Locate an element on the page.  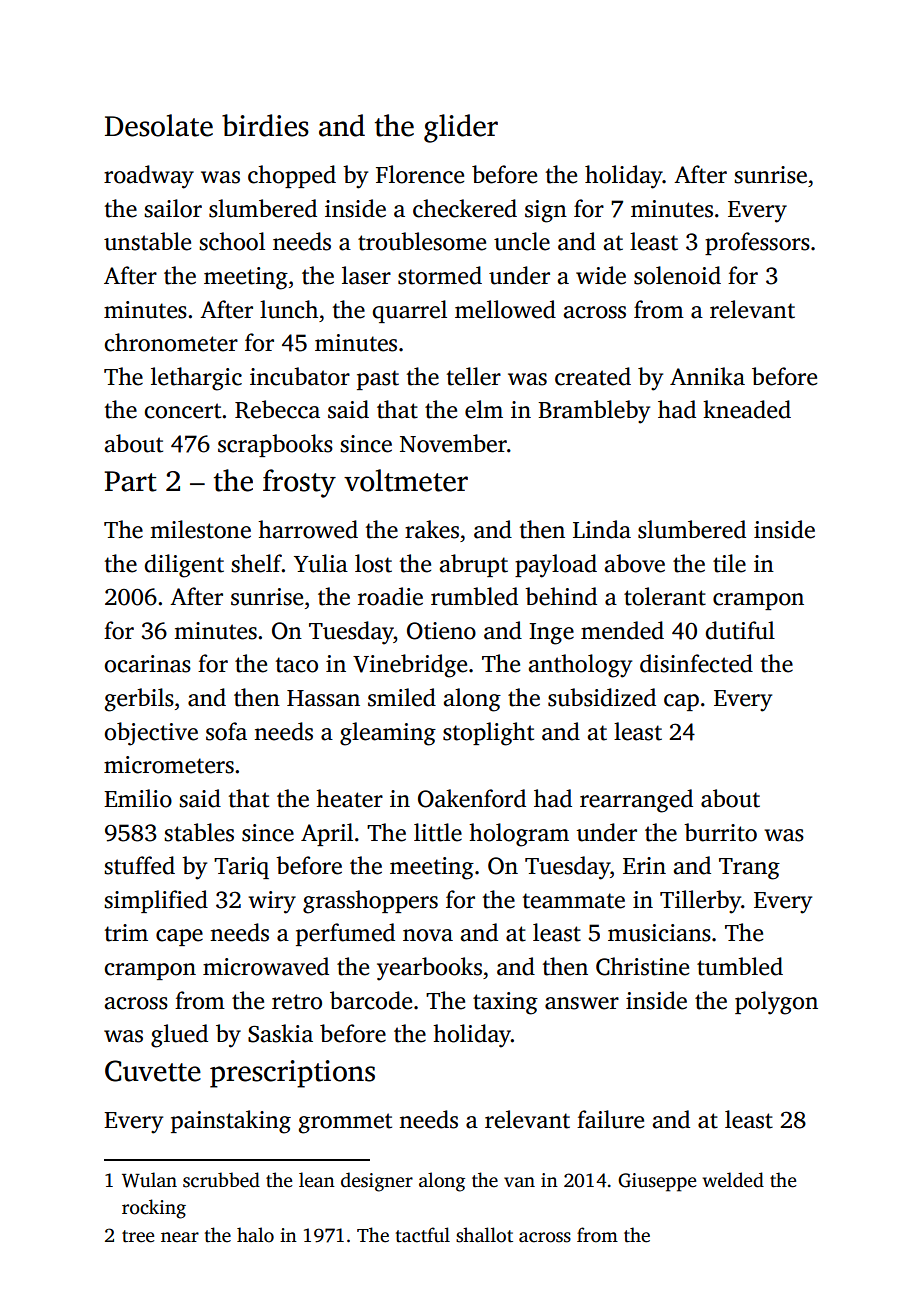
solenoid is located at coordinates (677, 275).
